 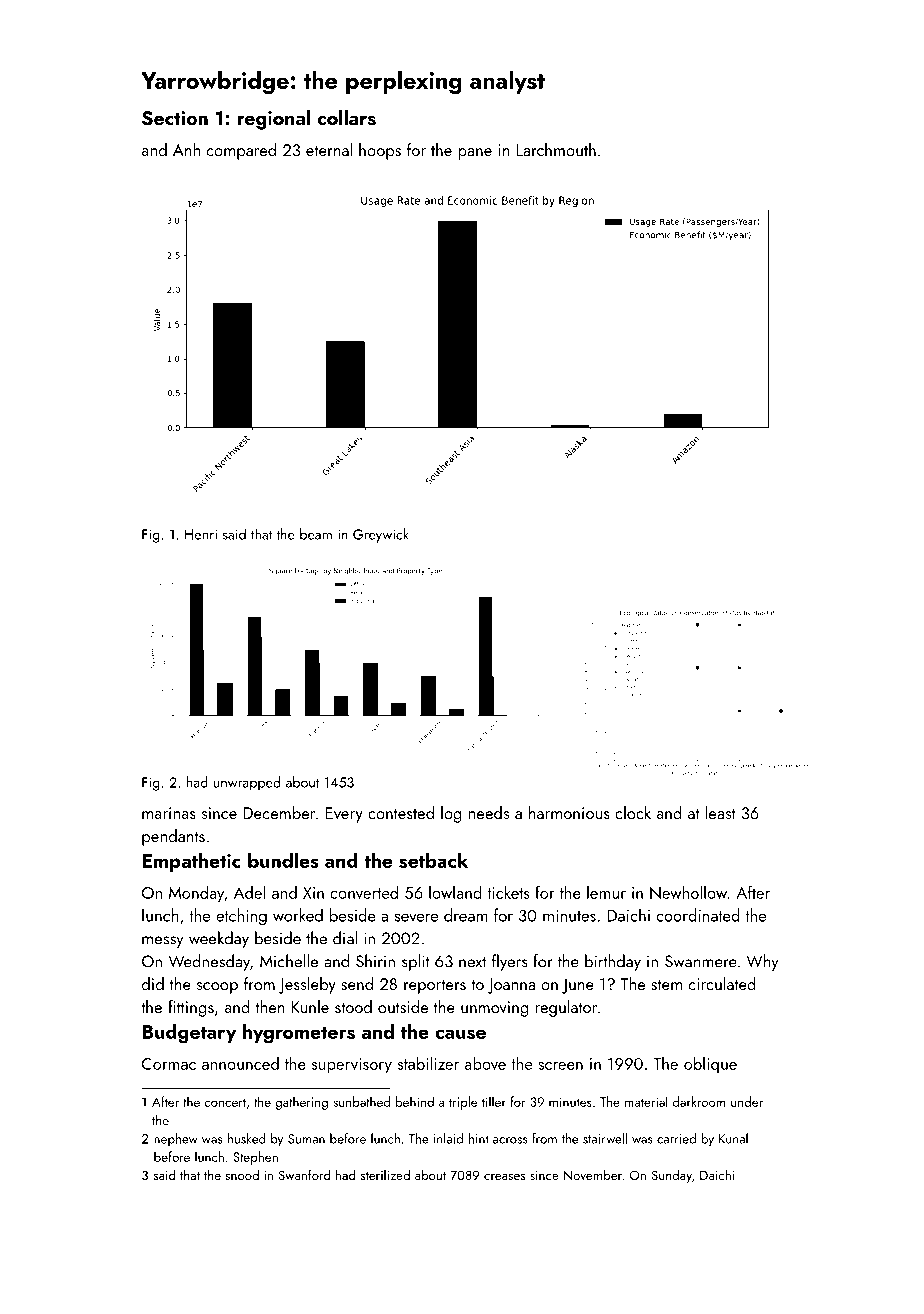 What do you see at coordinates (466, 915) in the page?
I see `dream` at bounding box center [466, 915].
